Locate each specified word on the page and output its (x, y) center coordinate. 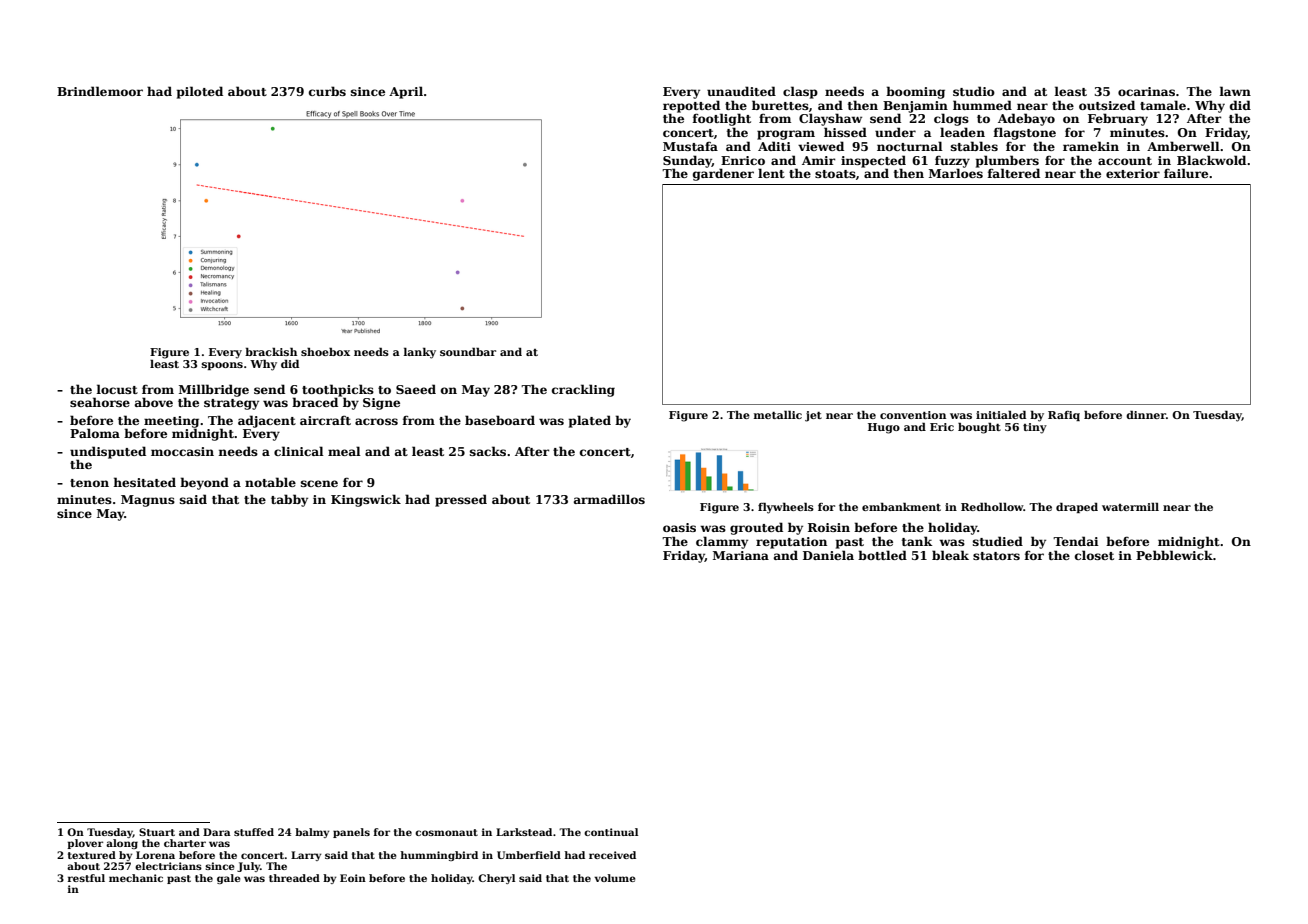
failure (1186, 173)
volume (615, 878)
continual (611, 832)
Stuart (157, 832)
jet (813, 416)
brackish (271, 351)
